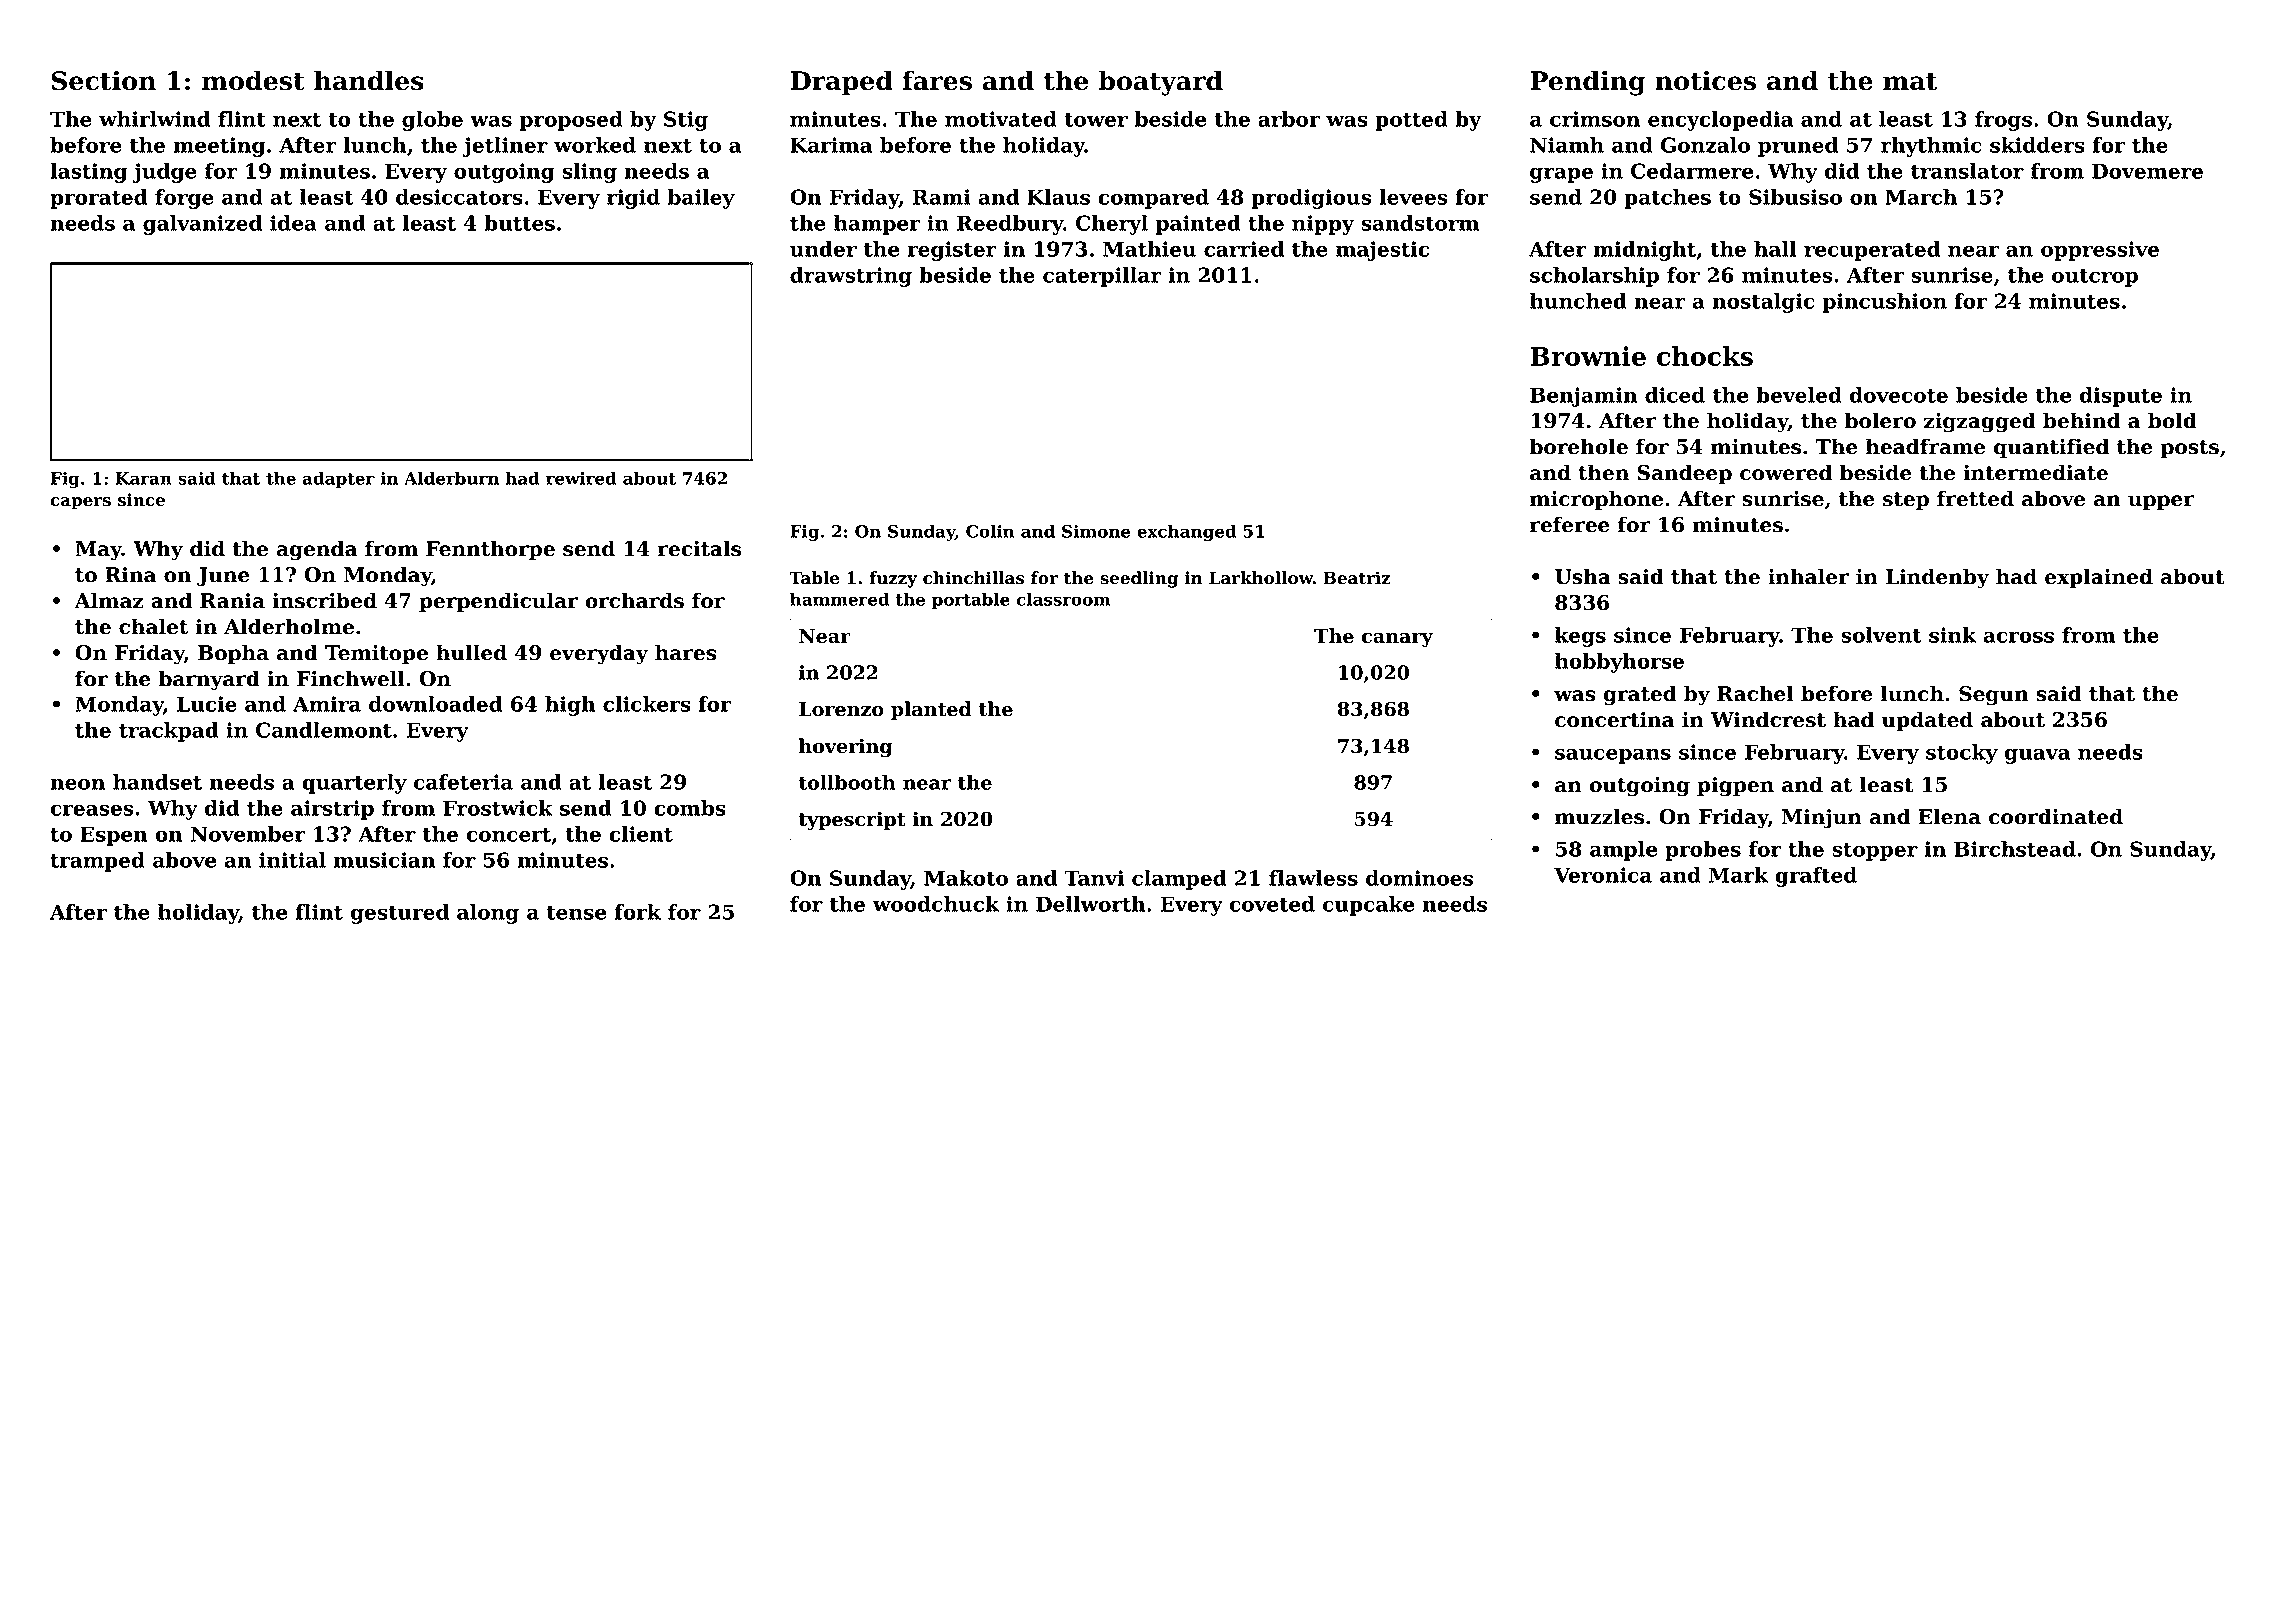 The height and width of the image is (1614, 2282). What do you see at coordinates (490, 550) in the image?
I see `Fennthorpe` at bounding box center [490, 550].
